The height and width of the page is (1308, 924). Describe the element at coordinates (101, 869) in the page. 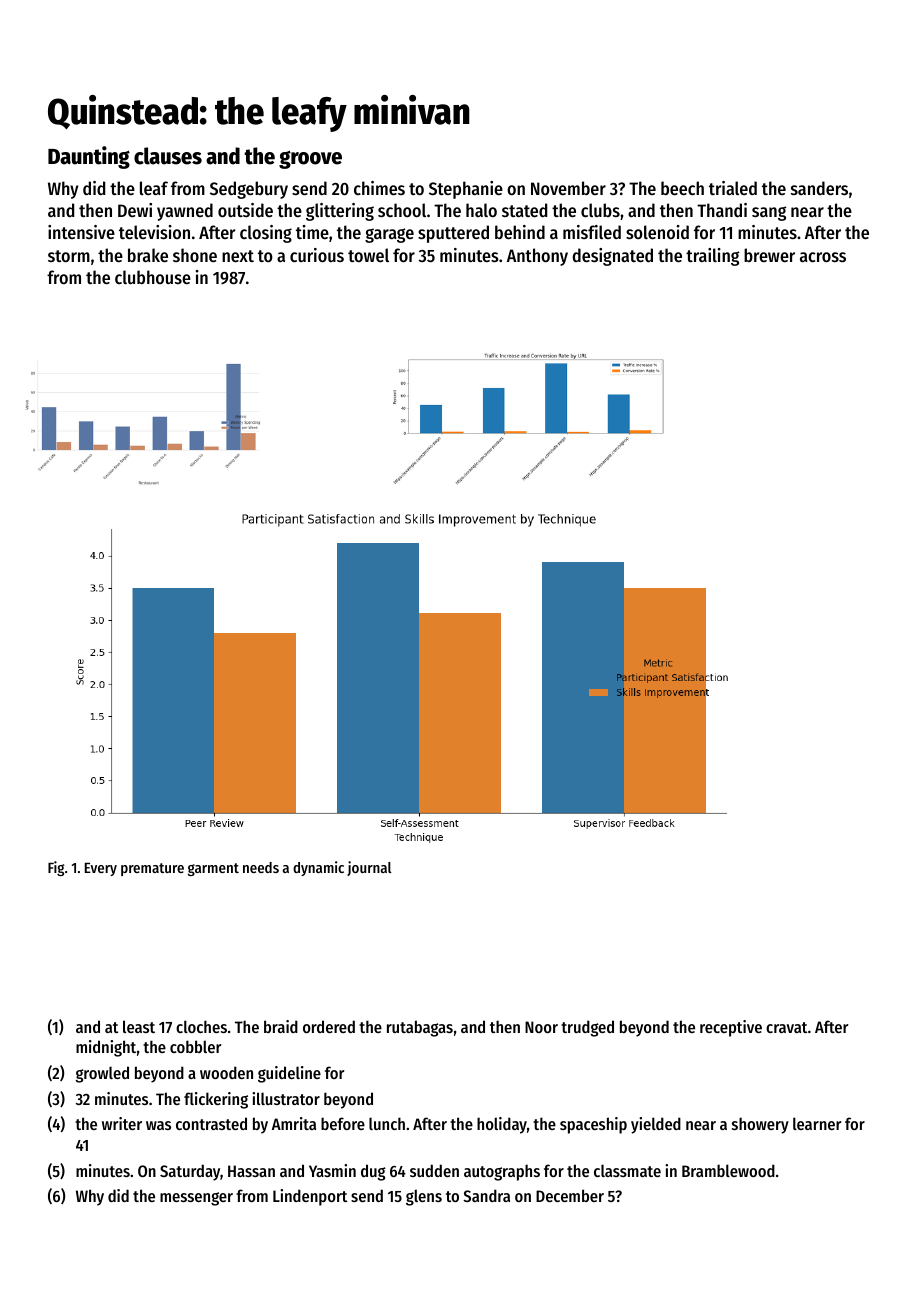

I see `Every` at that location.
